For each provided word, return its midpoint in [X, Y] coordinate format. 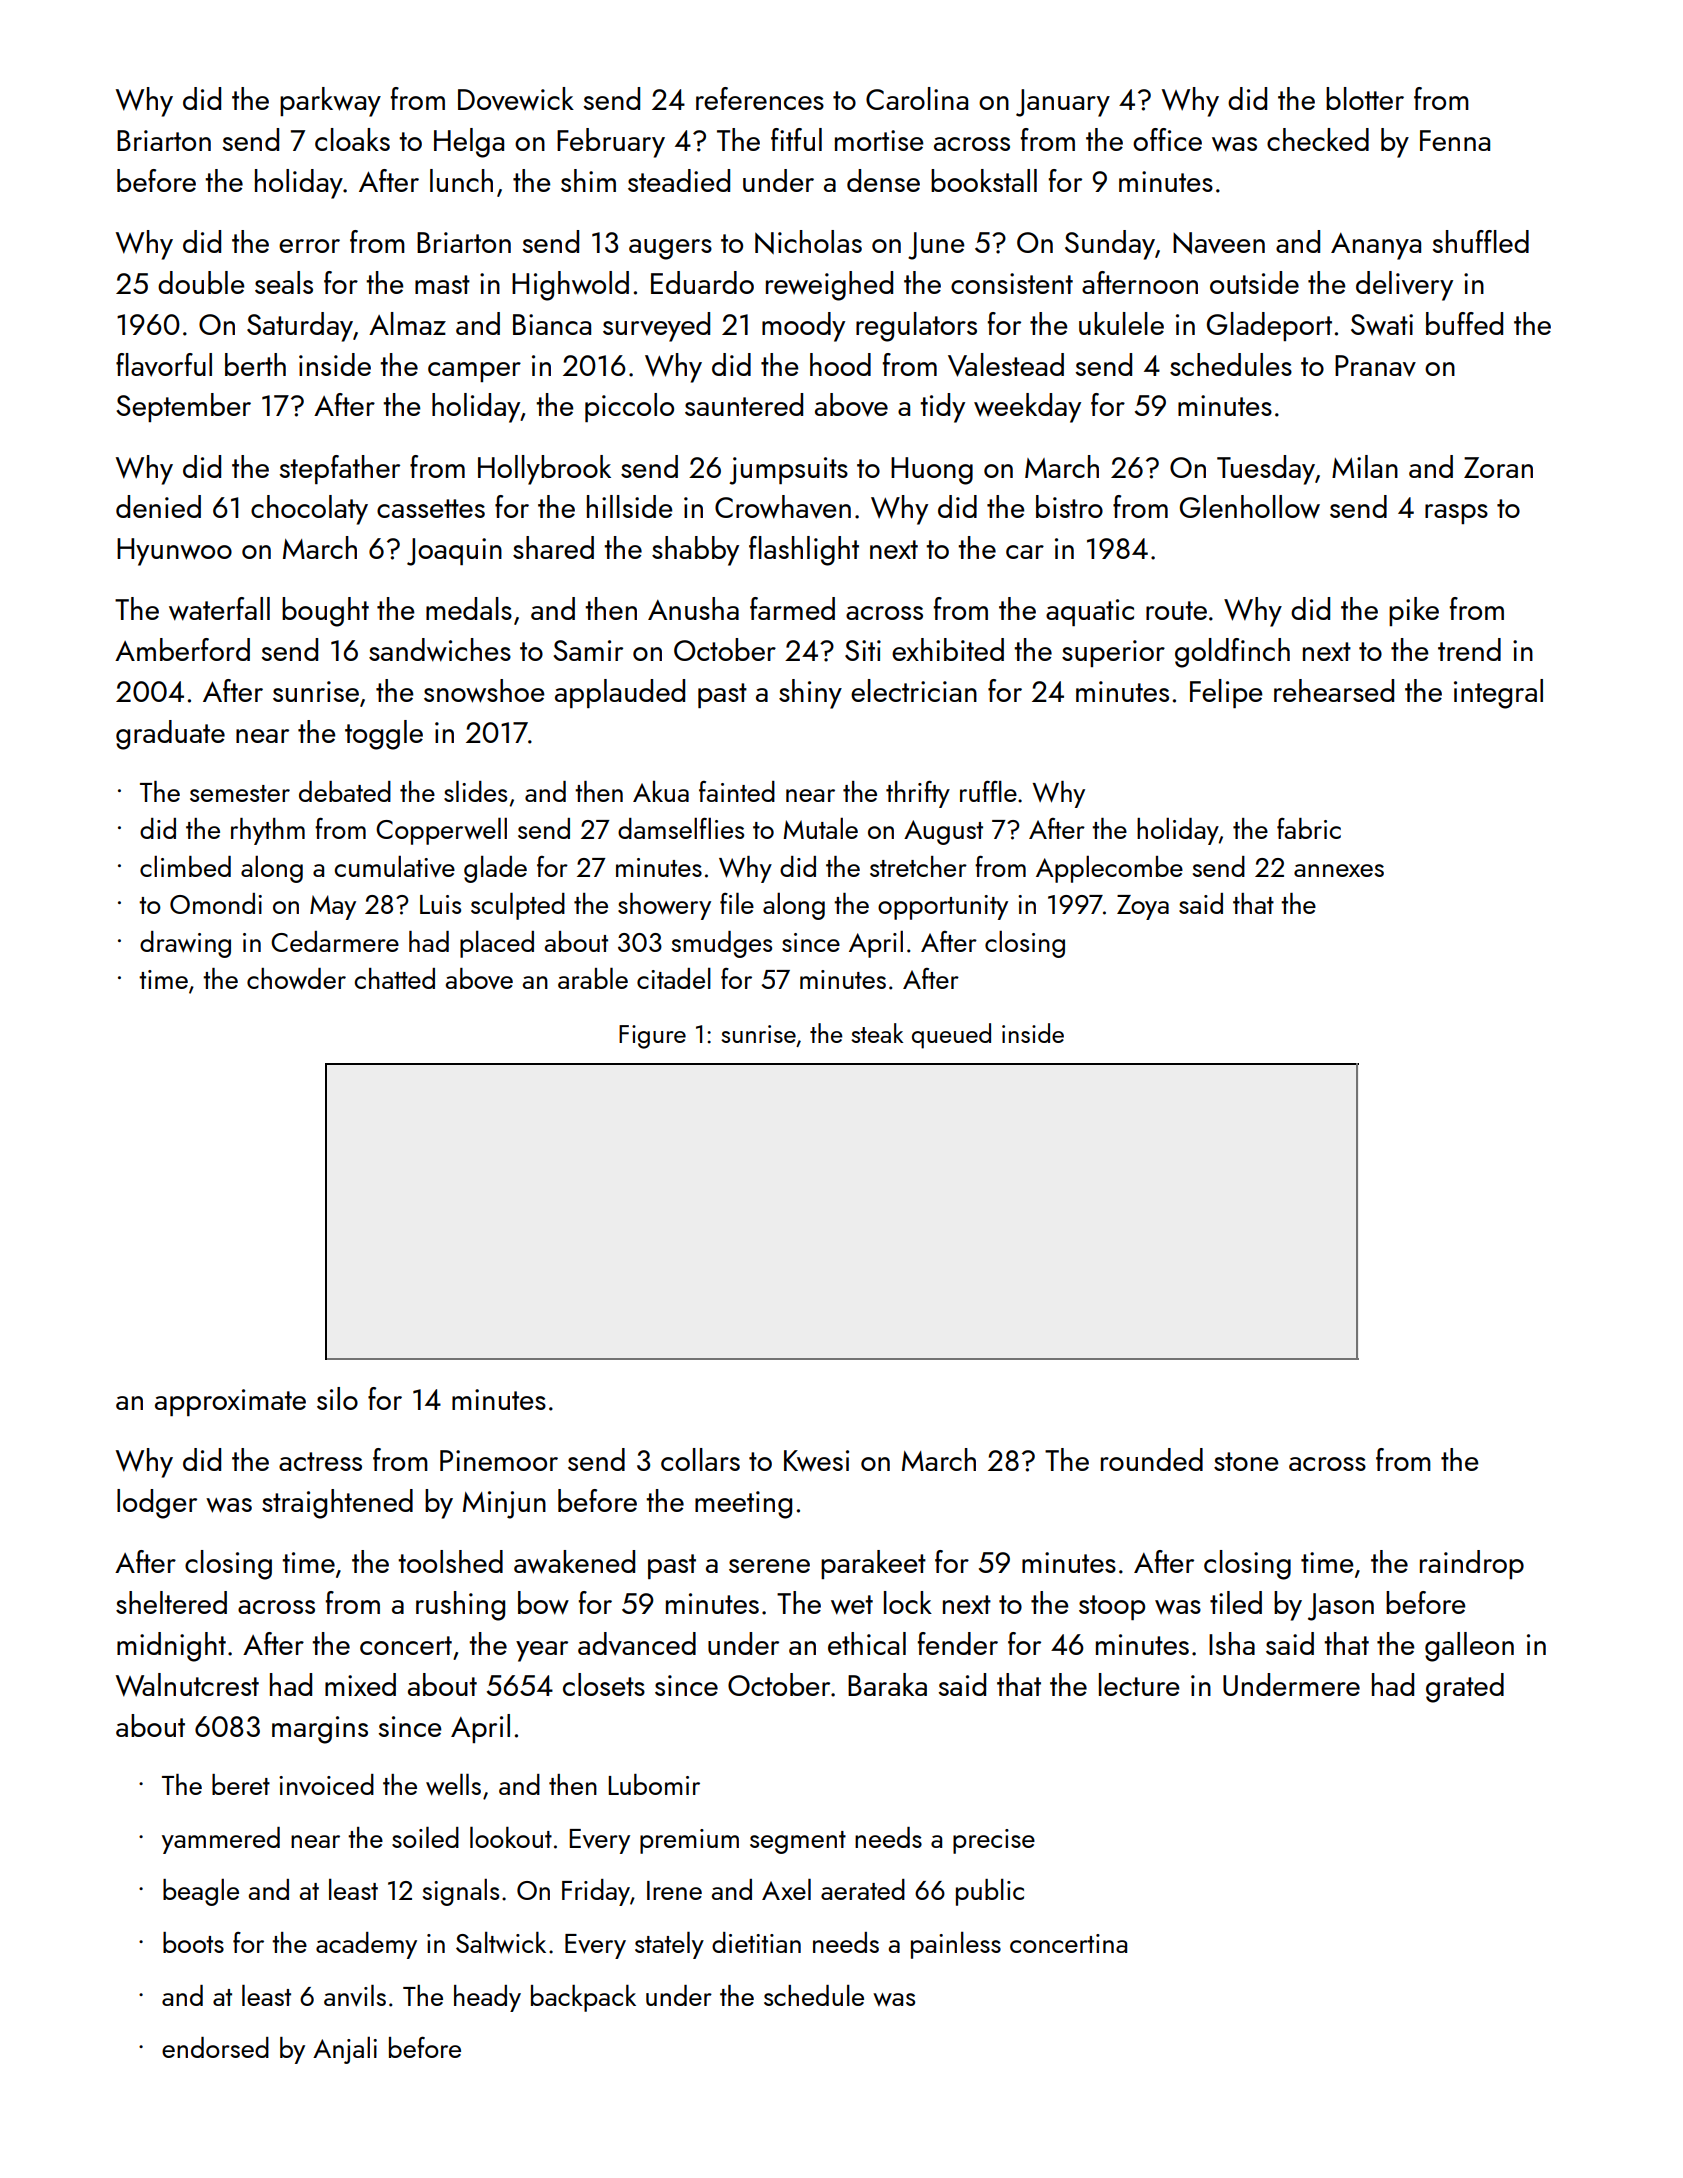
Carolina [917, 98]
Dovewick [516, 99]
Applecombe [1109, 869]
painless [956, 1945]
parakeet [873, 1564]
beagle [201, 1892]
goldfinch [1232, 653]
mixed [360, 1684]
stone [1246, 1461]
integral [1498, 694]
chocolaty [309, 510]
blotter [1365, 98]
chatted [394, 978]
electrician [914, 690]
